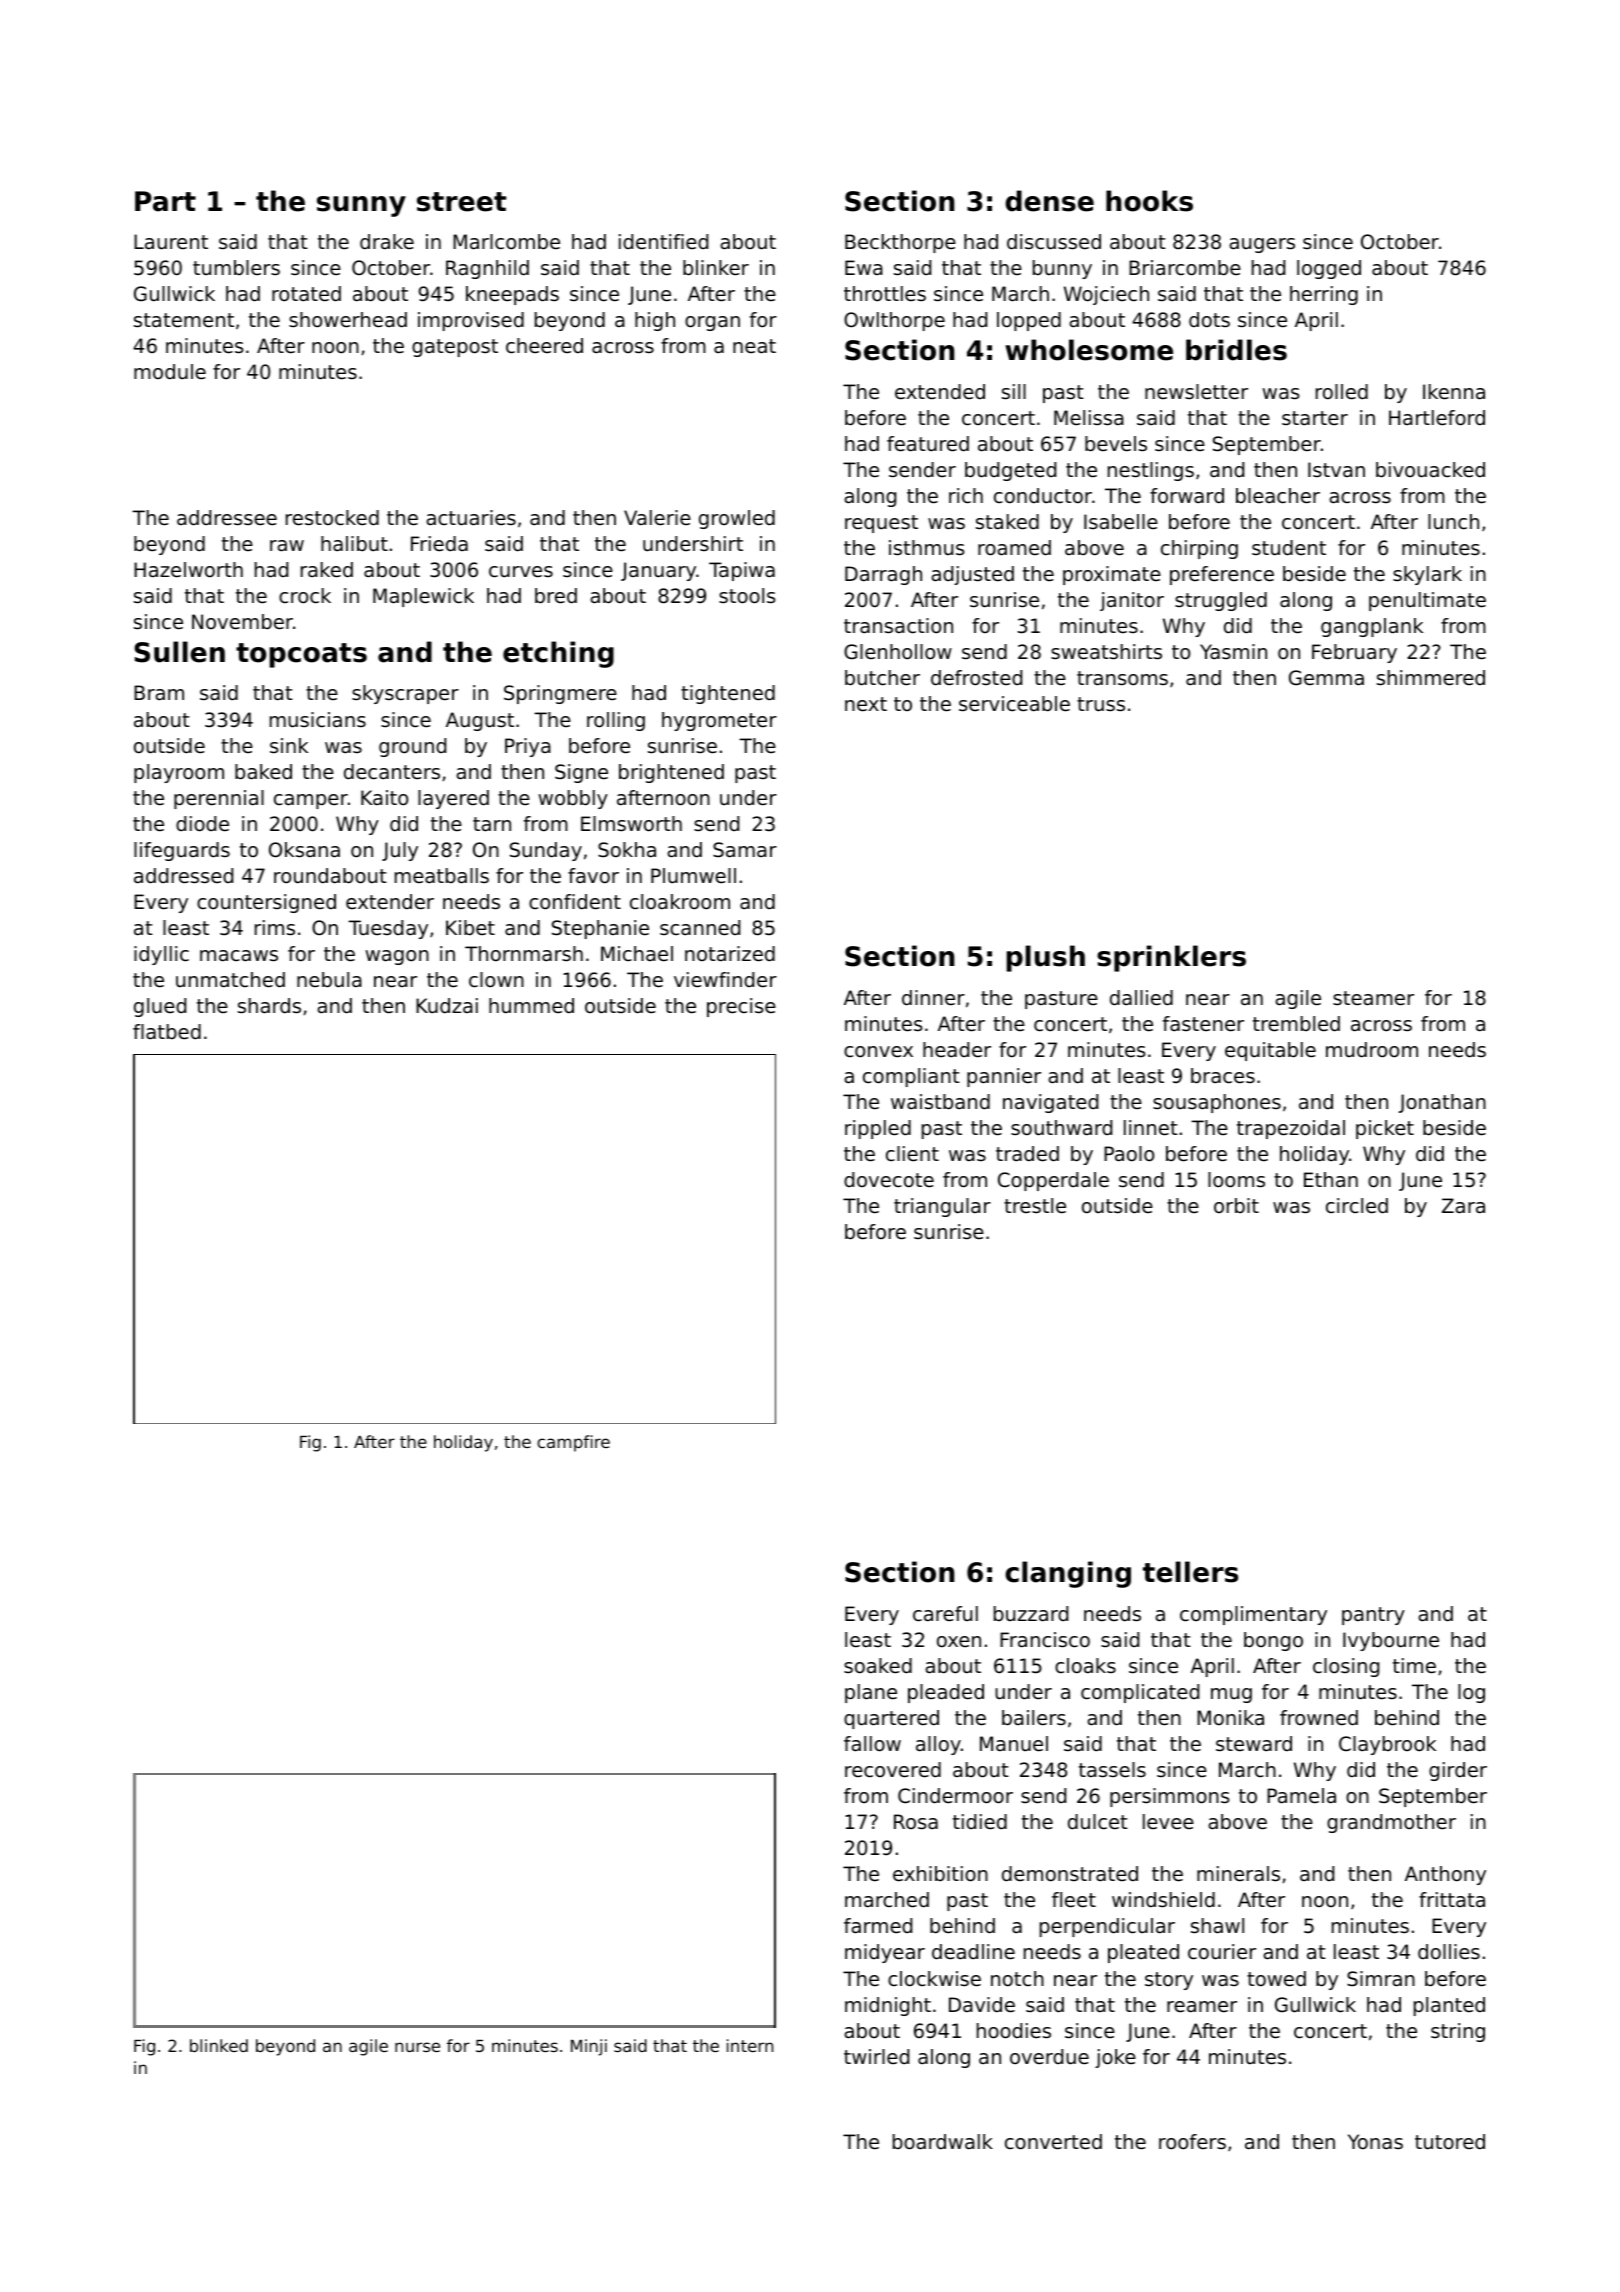 This image has width=1620, height=2292. I want to click on clanging, so click(1068, 1574).
